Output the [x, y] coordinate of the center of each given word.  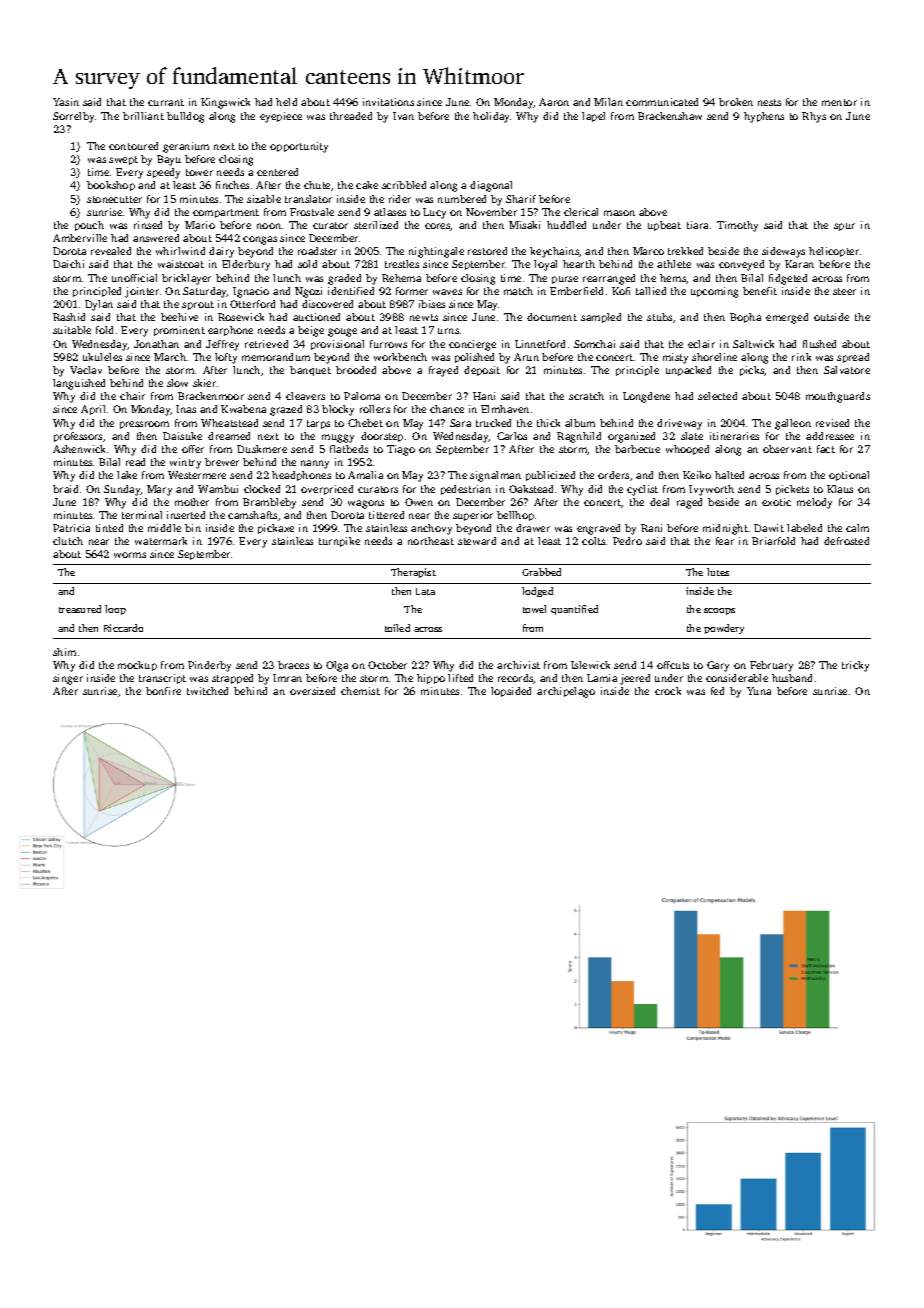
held [286, 102]
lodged [537, 592]
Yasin [66, 102]
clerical [581, 212]
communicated [662, 102]
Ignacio [251, 292]
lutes [718, 572]
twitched [207, 691]
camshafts [252, 515]
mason [619, 213]
